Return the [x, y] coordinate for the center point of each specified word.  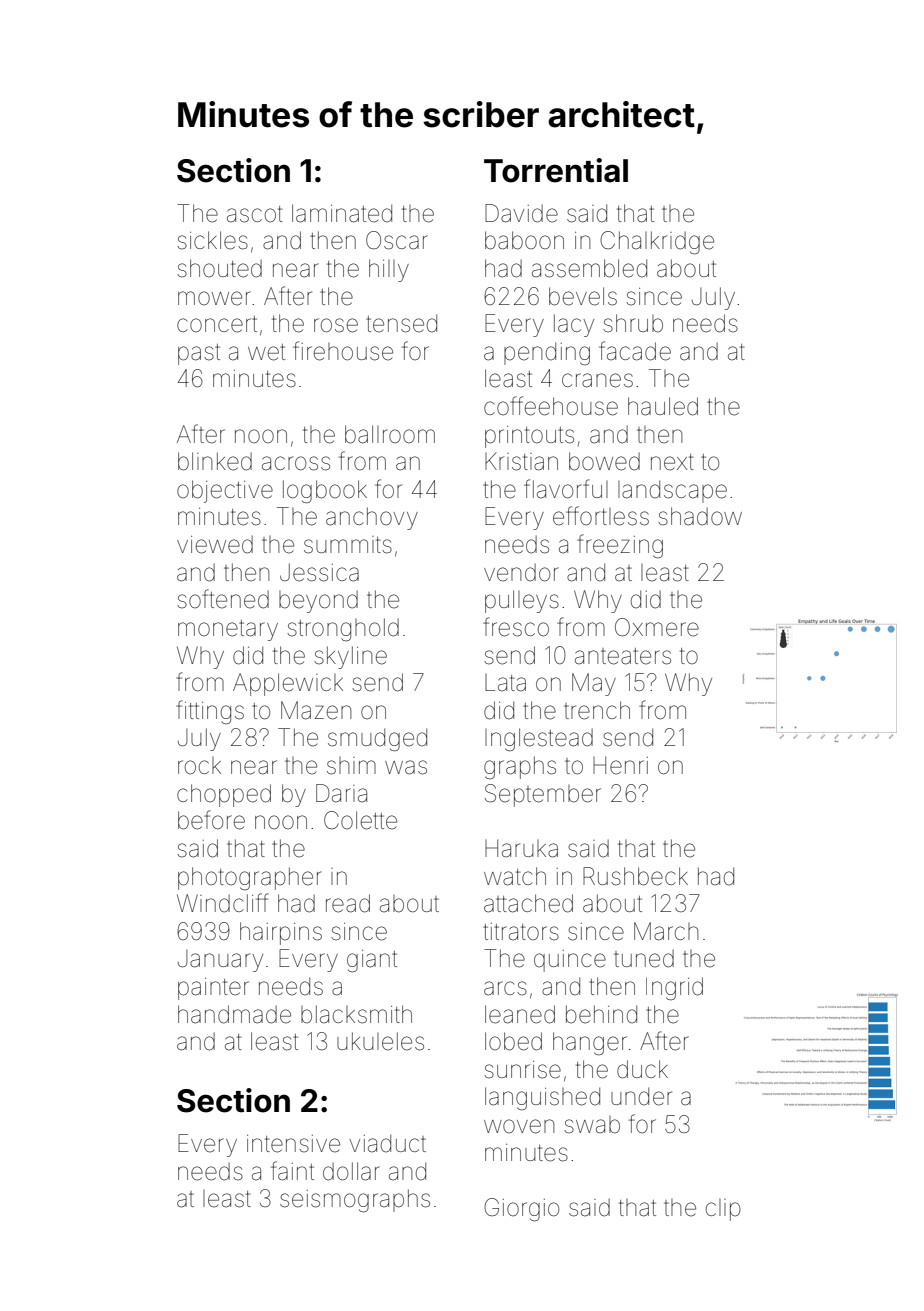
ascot [255, 214]
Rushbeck [635, 876]
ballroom [390, 434]
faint [292, 1171]
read [348, 903]
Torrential [556, 170]
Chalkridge [657, 242]
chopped [224, 795]
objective [225, 491]
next [672, 462]
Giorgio [521, 1209]
